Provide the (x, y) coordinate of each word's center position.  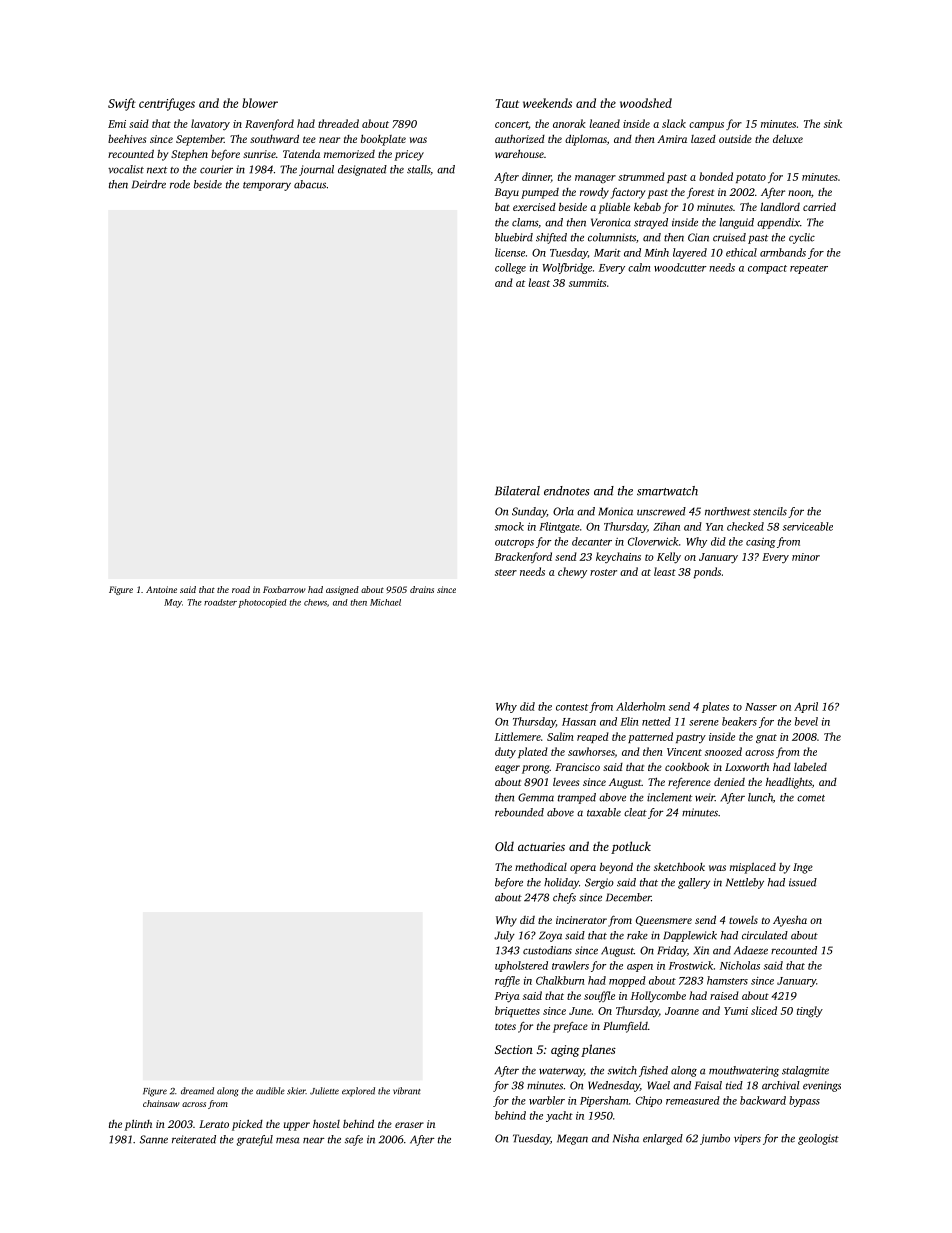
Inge (803, 868)
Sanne (154, 1139)
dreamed (197, 1091)
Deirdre (149, 184)
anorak (569, 123)
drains (422, 589)
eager (507, 769)
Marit (607, 253)
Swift (122, 104)
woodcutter (680, 267)
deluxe (788, 138)
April (806, 707)
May (173, 603)
